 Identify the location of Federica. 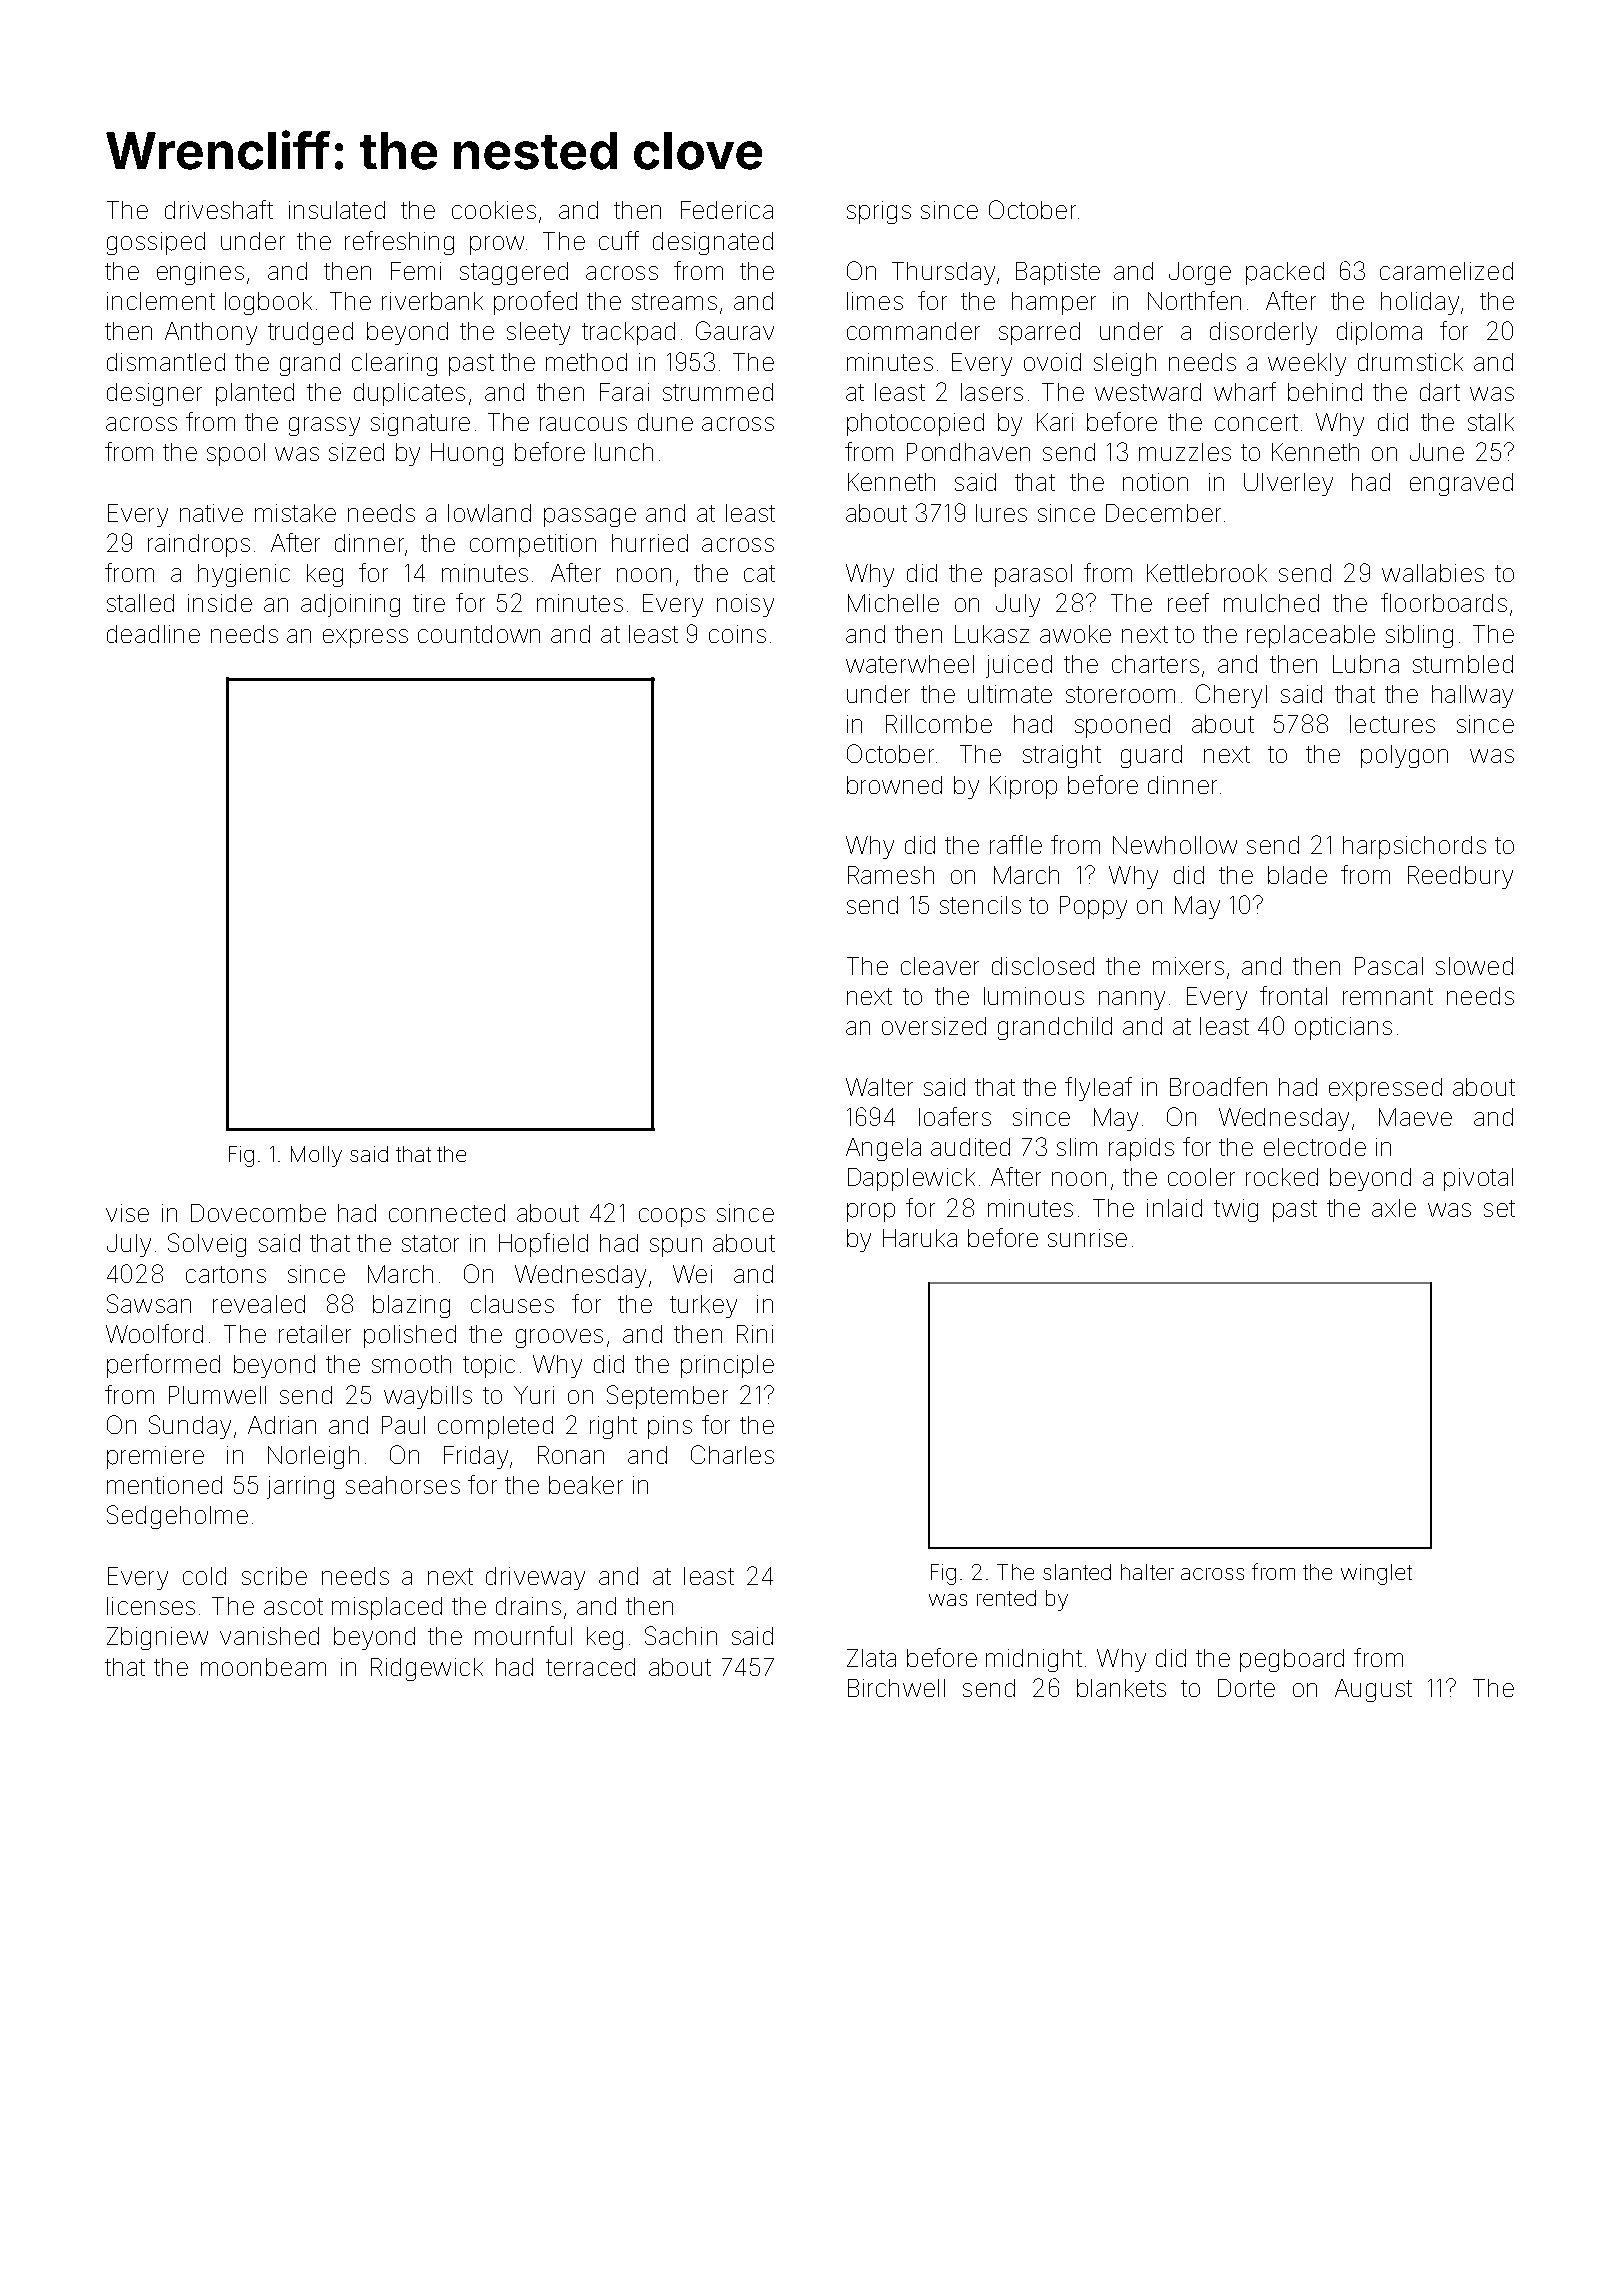
(727, 210).
